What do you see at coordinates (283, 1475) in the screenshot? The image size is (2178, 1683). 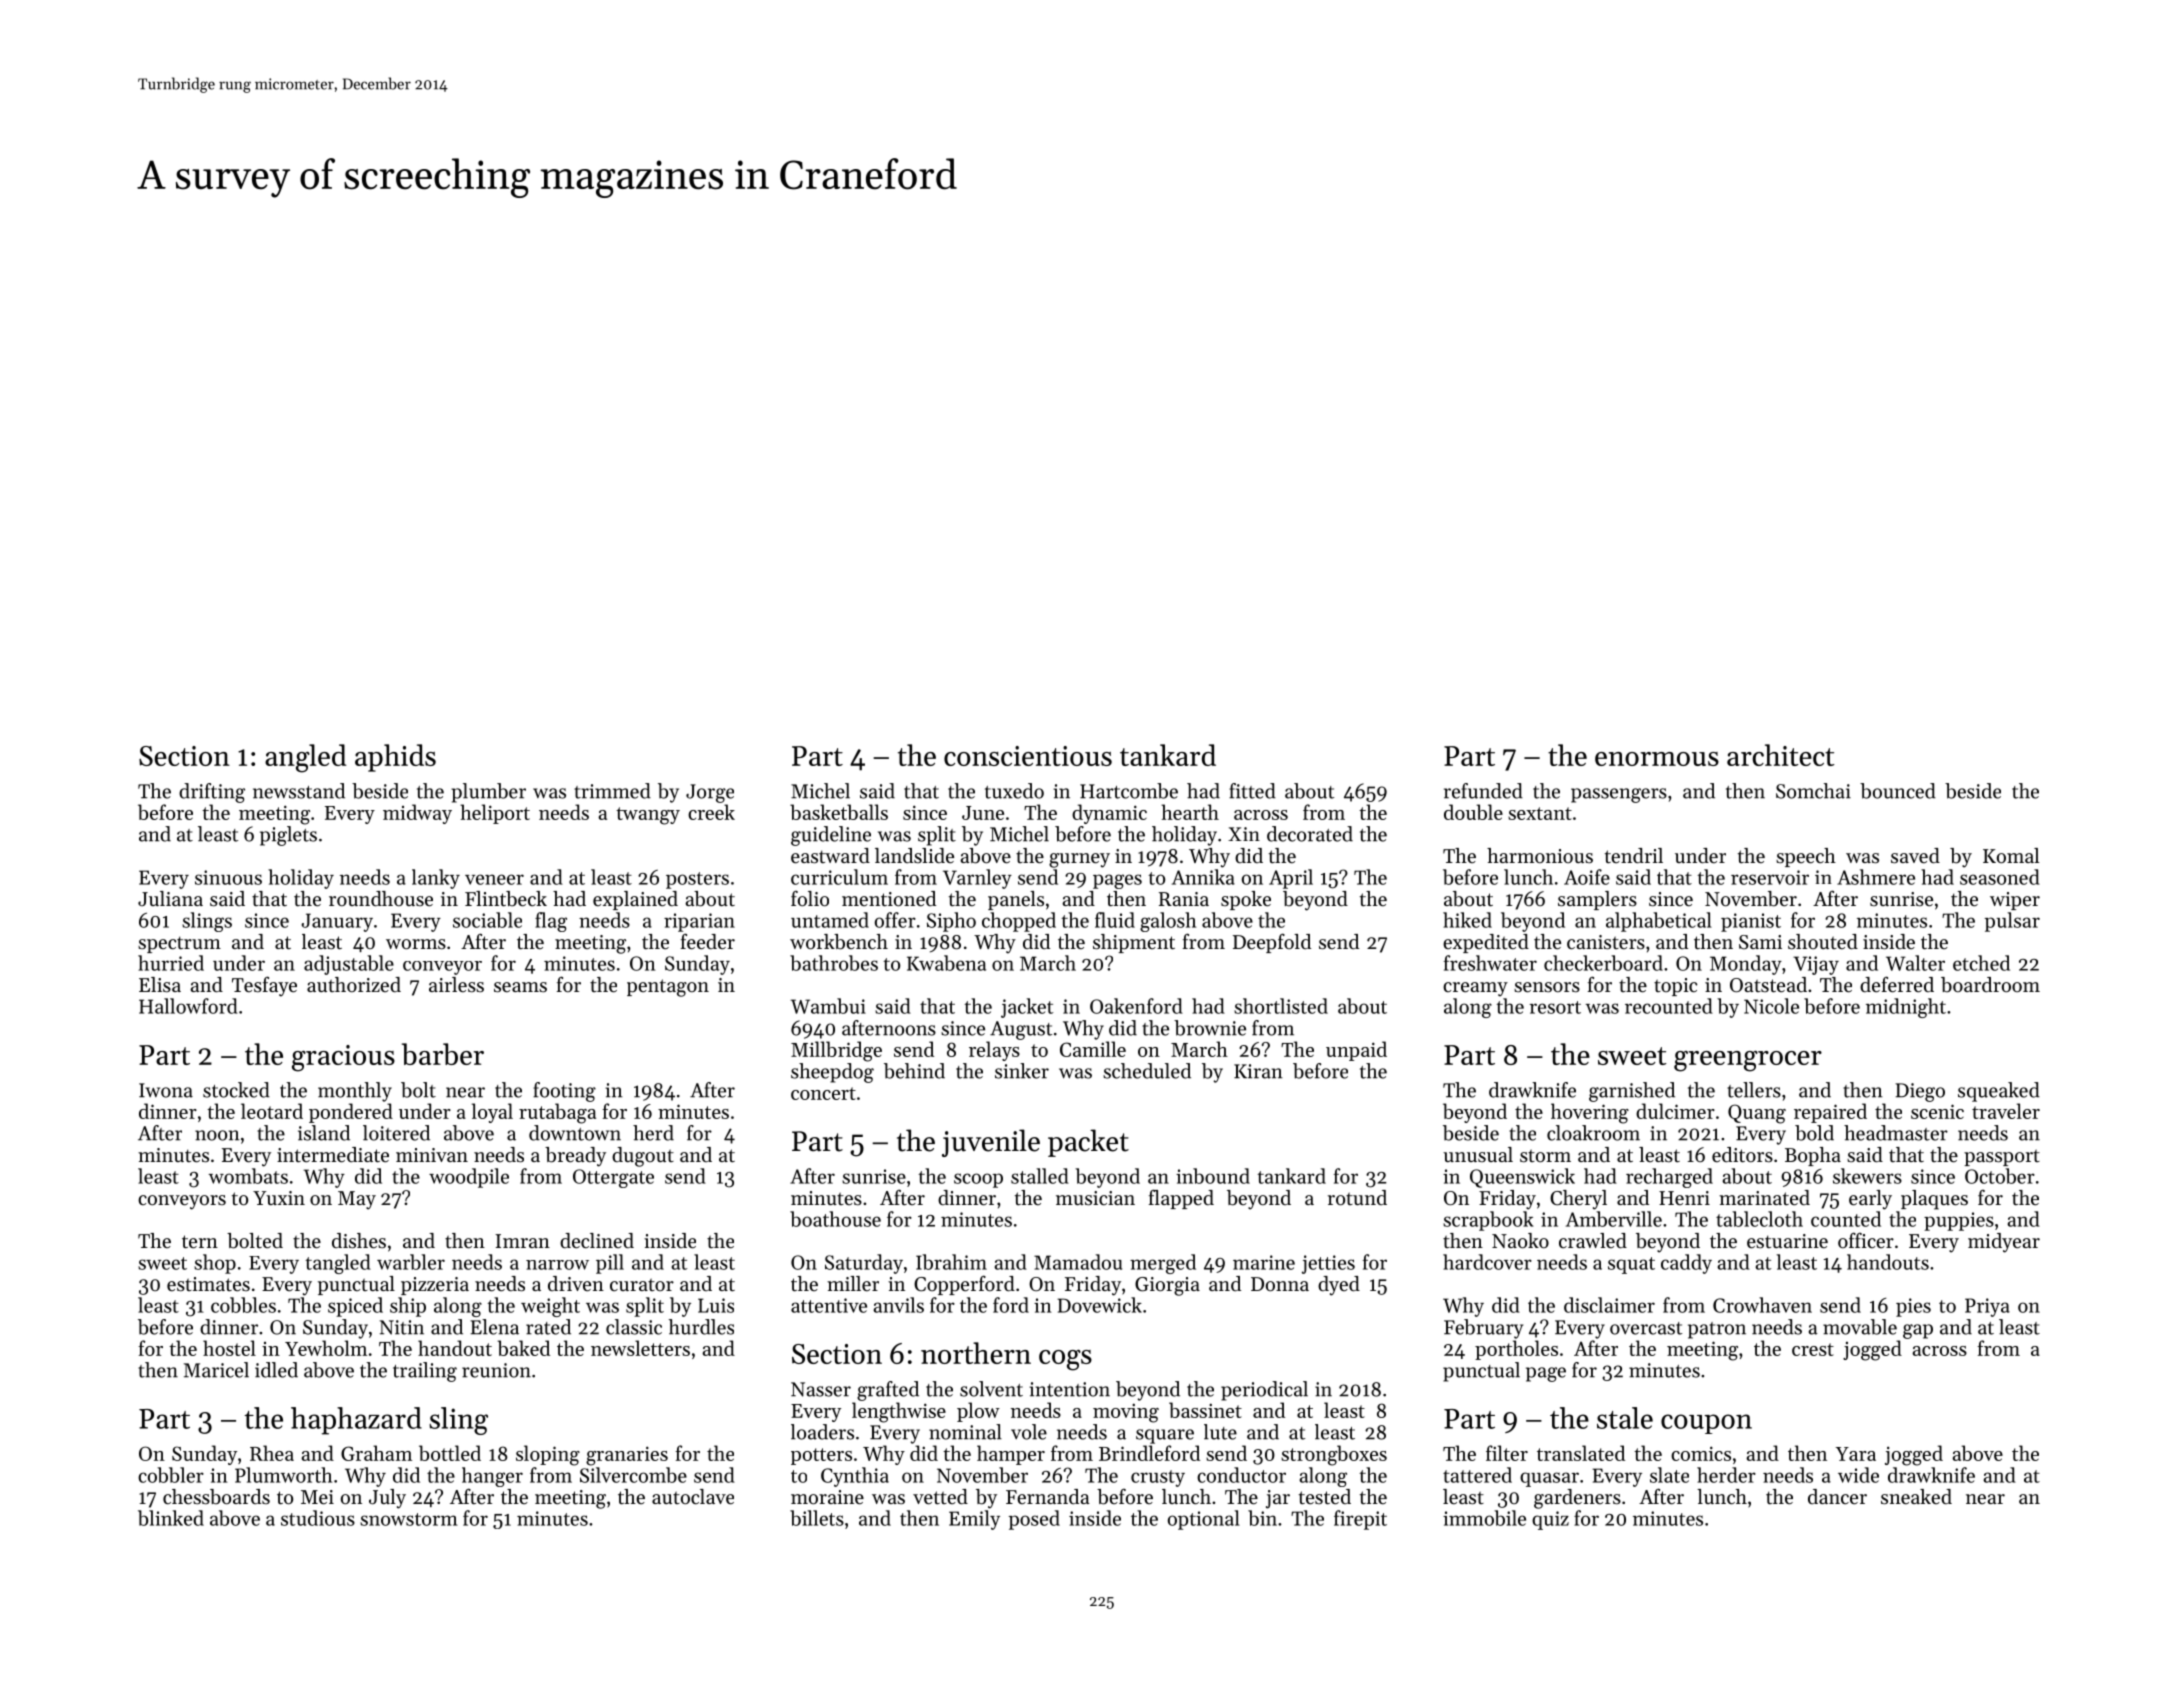 I see `Plumworth` at bounding box center [283, 1475].
